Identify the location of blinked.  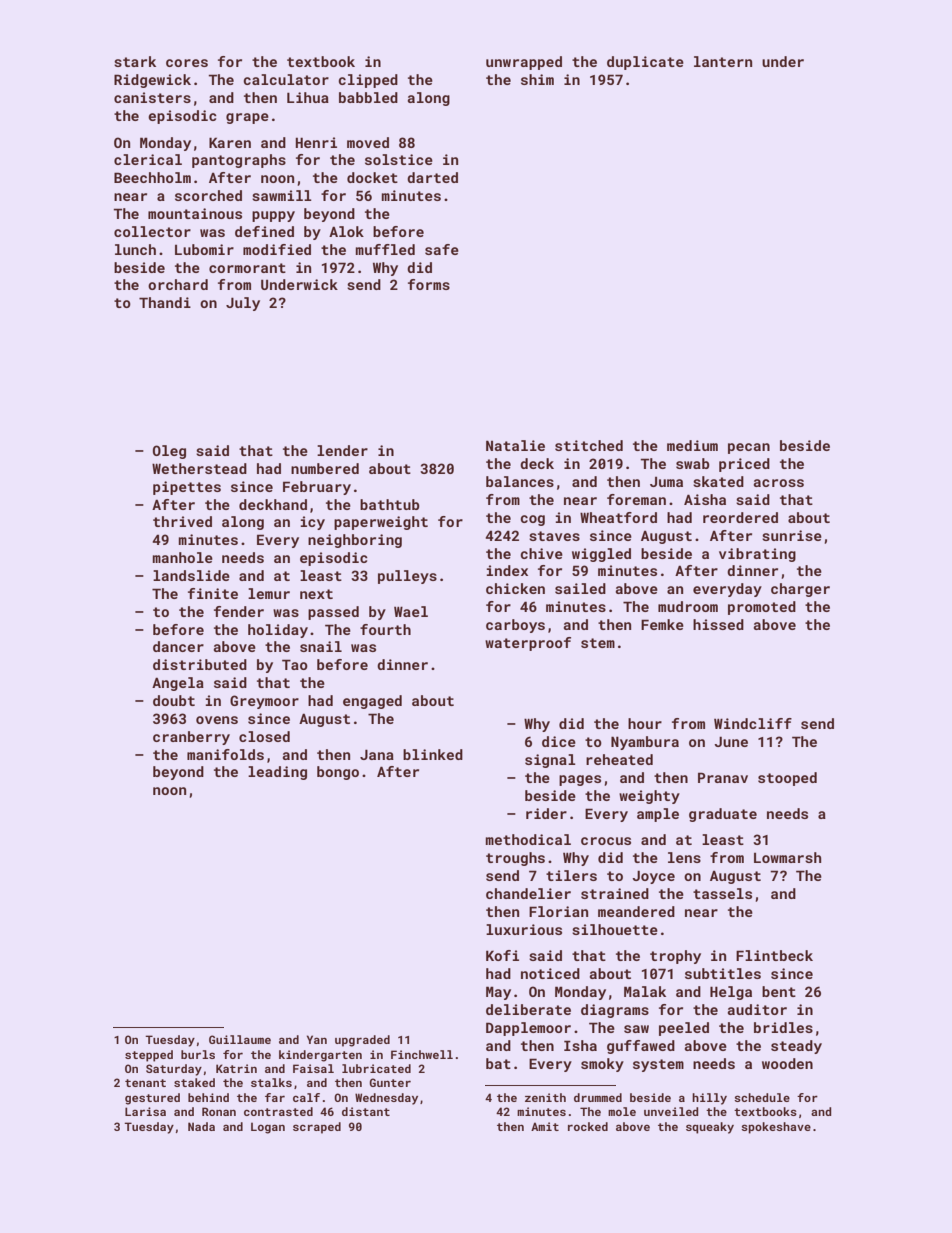
(433, 754).
